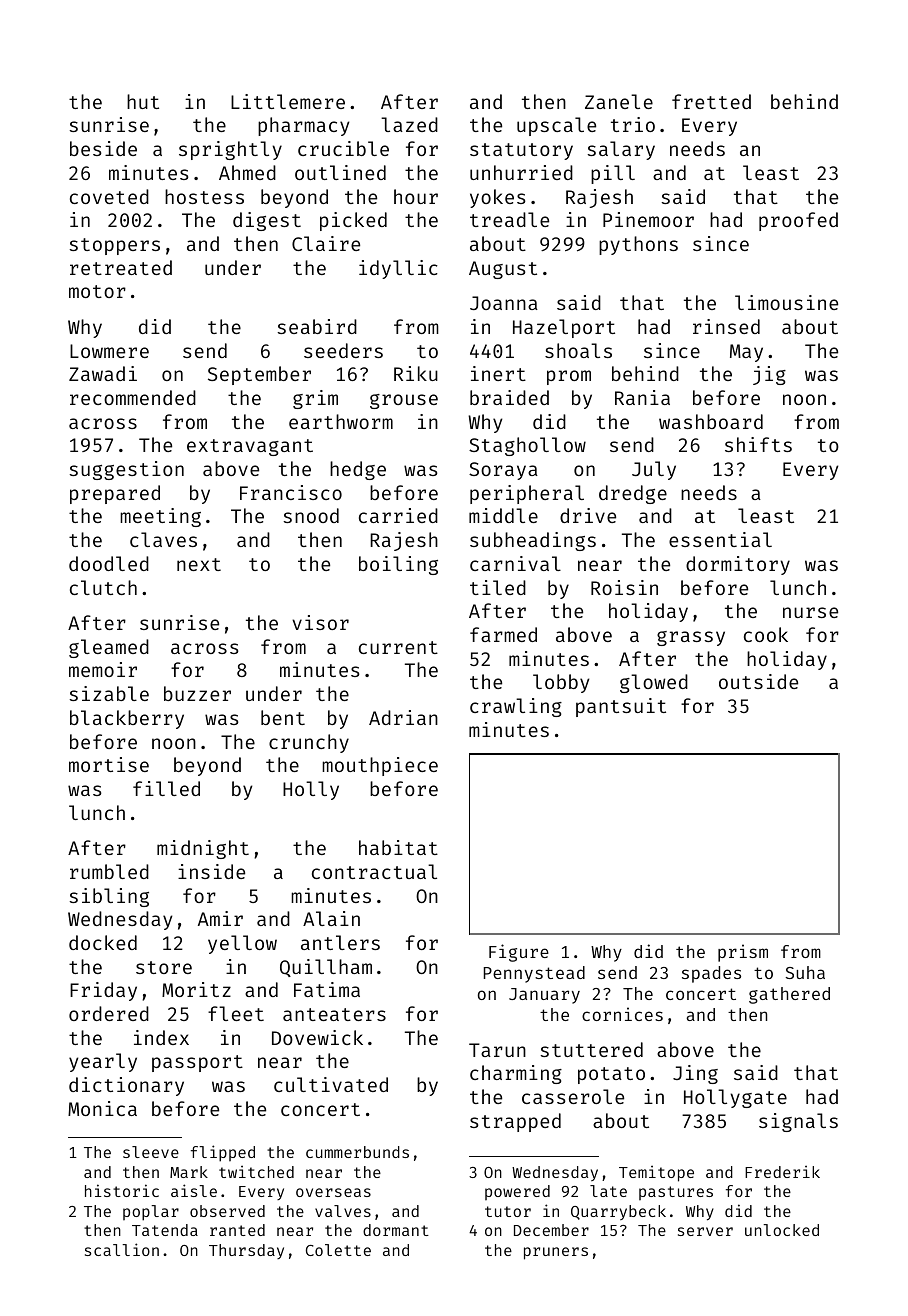  What do you see at coordinates (515, 1122) in the screenshot?
I see `strapped` at bounding box center [515, 1122].
